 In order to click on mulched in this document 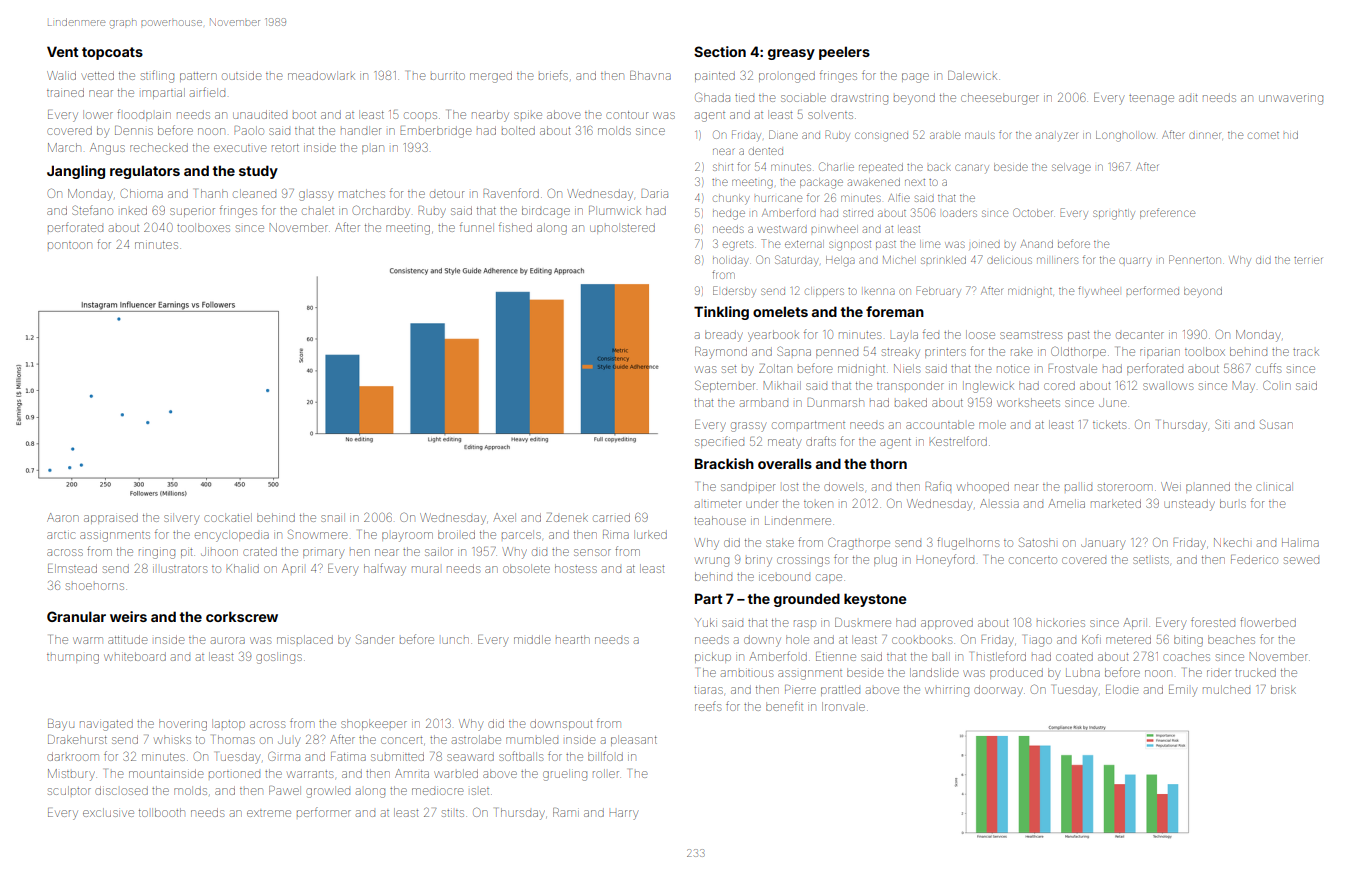, I will do `click(1226, 689)`.
